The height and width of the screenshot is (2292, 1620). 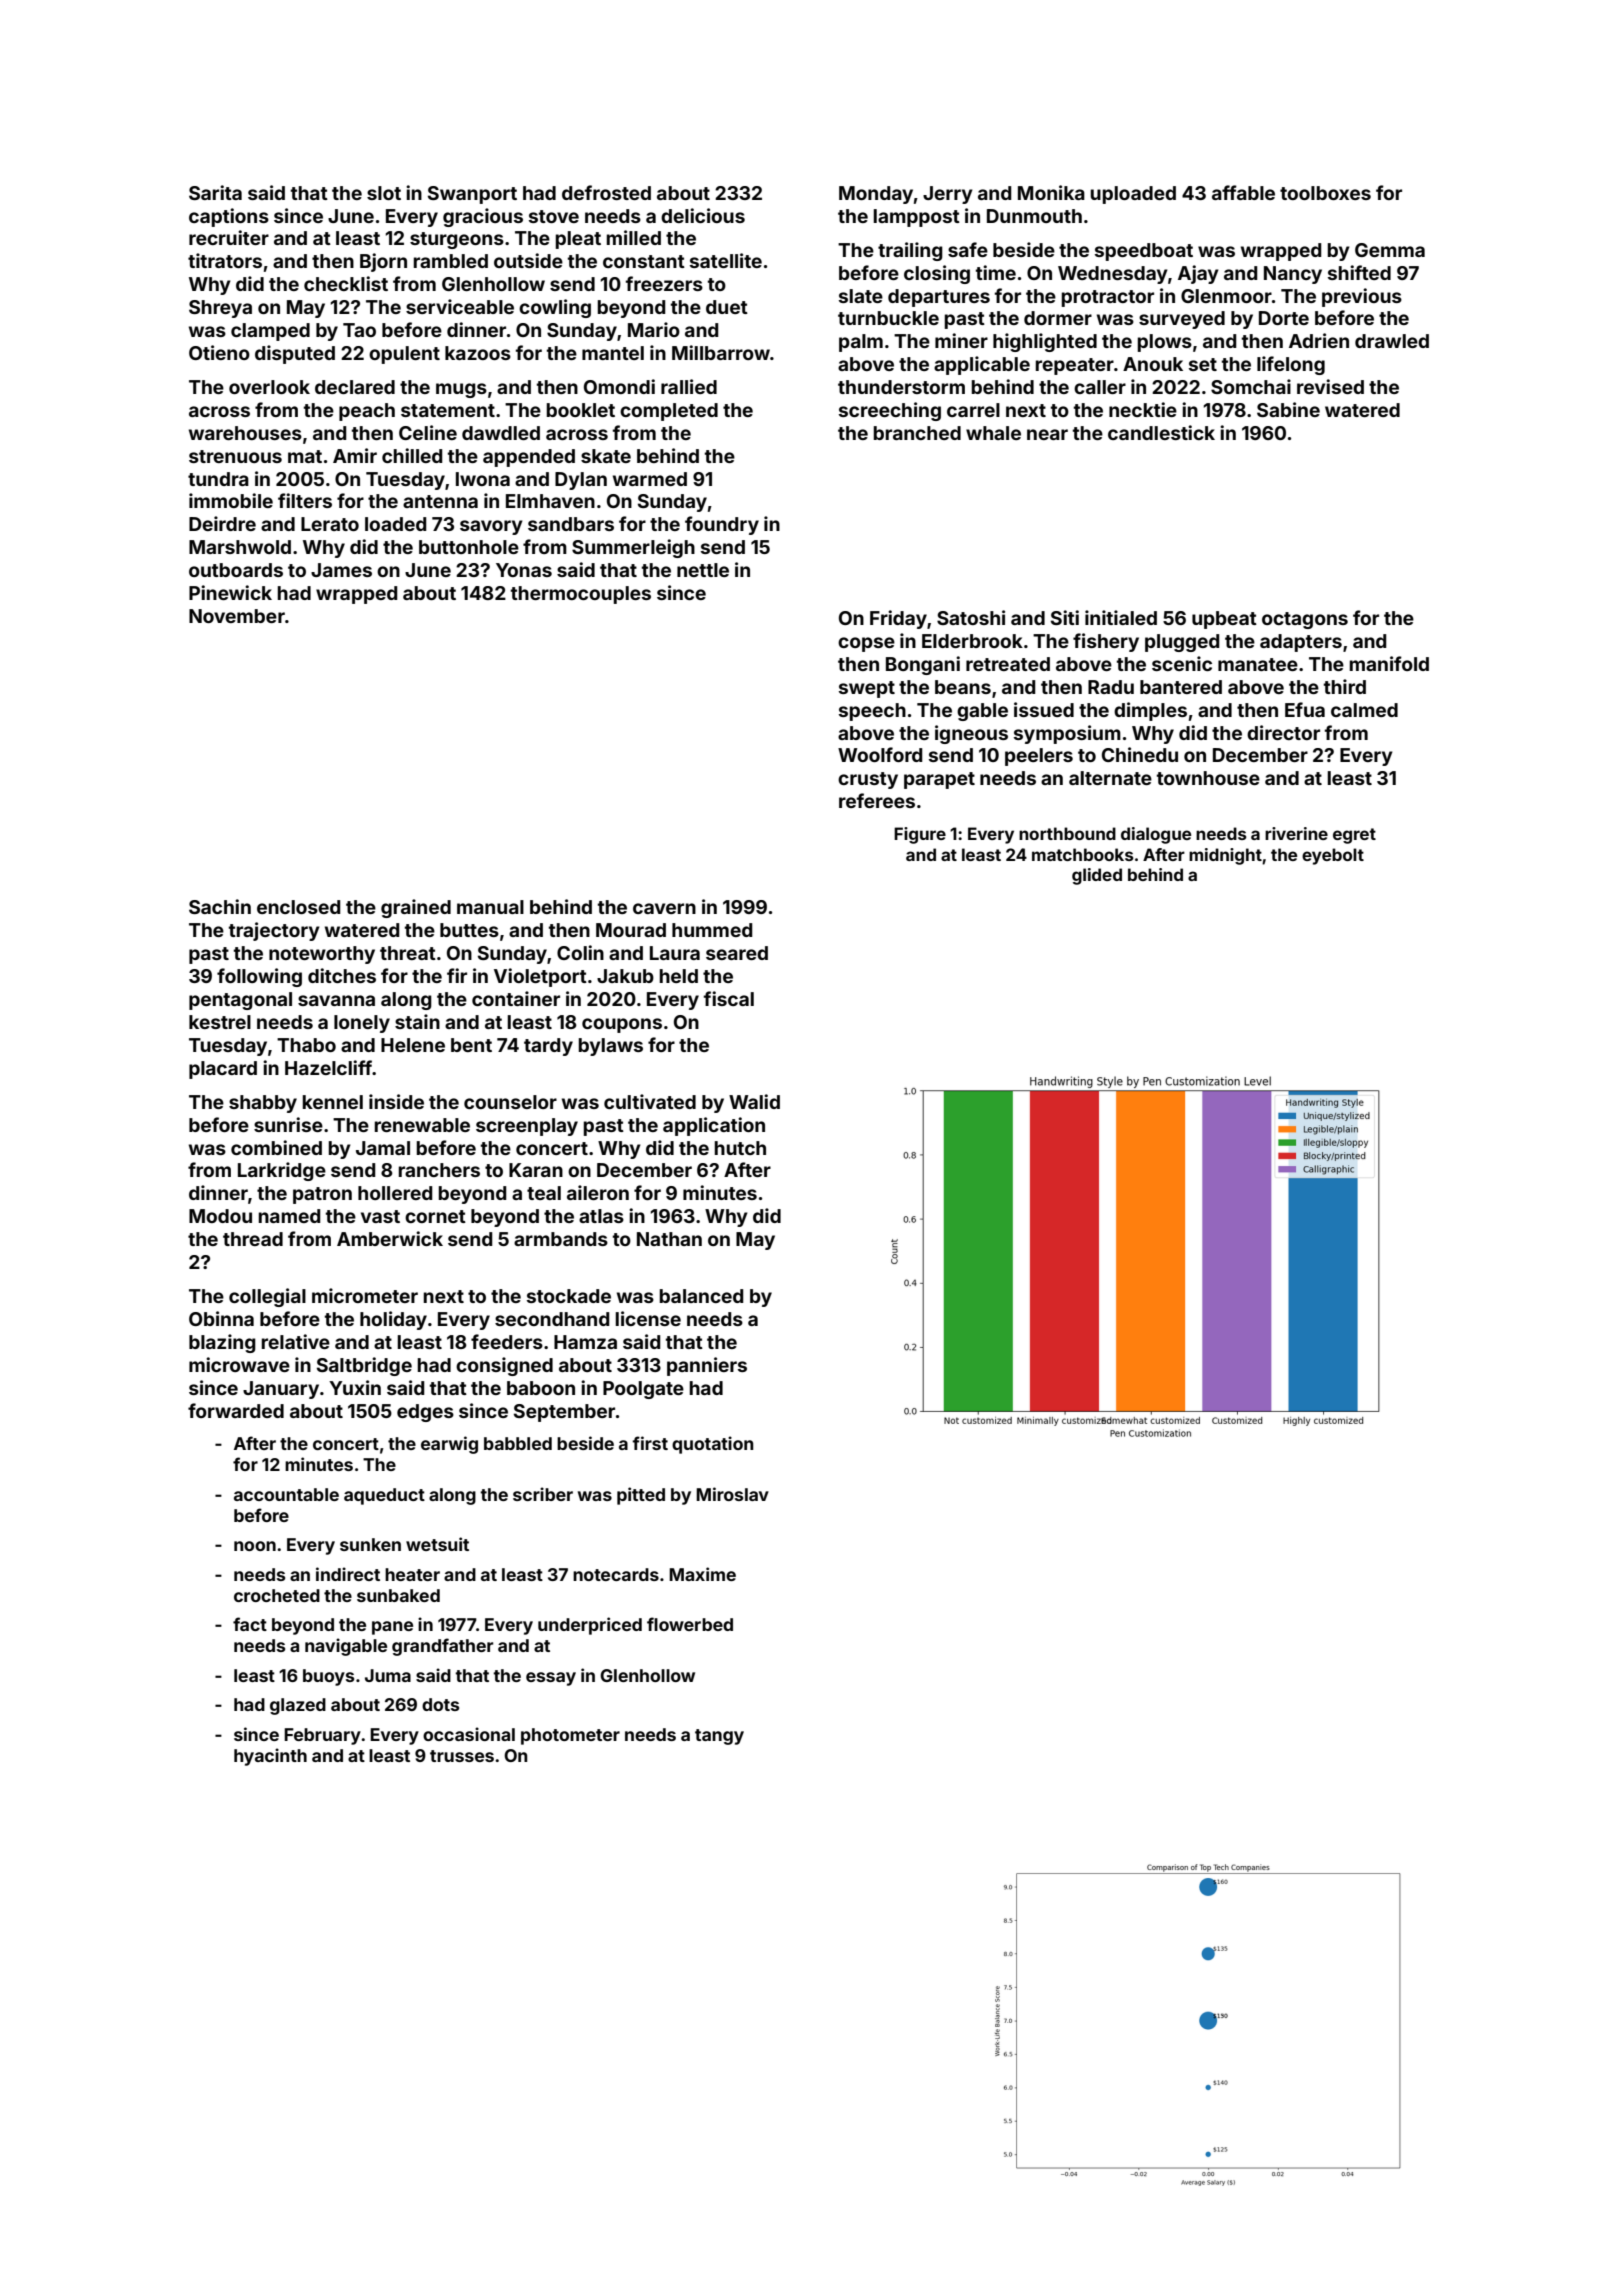 I want to click on chilled, so click(x=412, y=455).
